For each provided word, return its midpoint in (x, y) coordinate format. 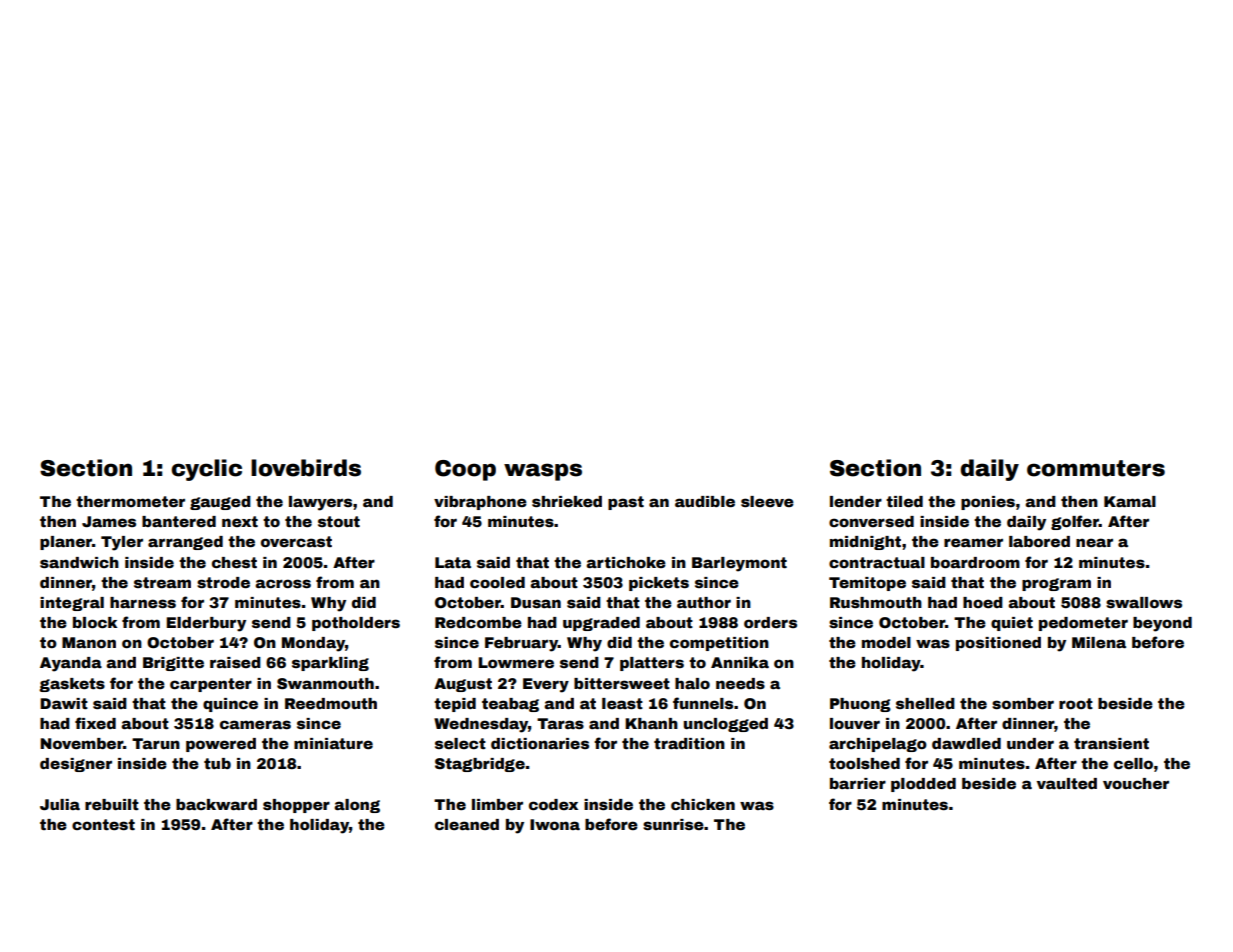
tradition (689, 743)
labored (1039, 541)
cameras (255, 724)
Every (546, 685)
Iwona (555, 824)
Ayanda (71, 664)
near (1094, 542)
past (626, 503)
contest (103, 824)
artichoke (626, 562)
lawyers (320, 503)
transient (1111, 743)
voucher (1136, 783)
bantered (179, 521)
